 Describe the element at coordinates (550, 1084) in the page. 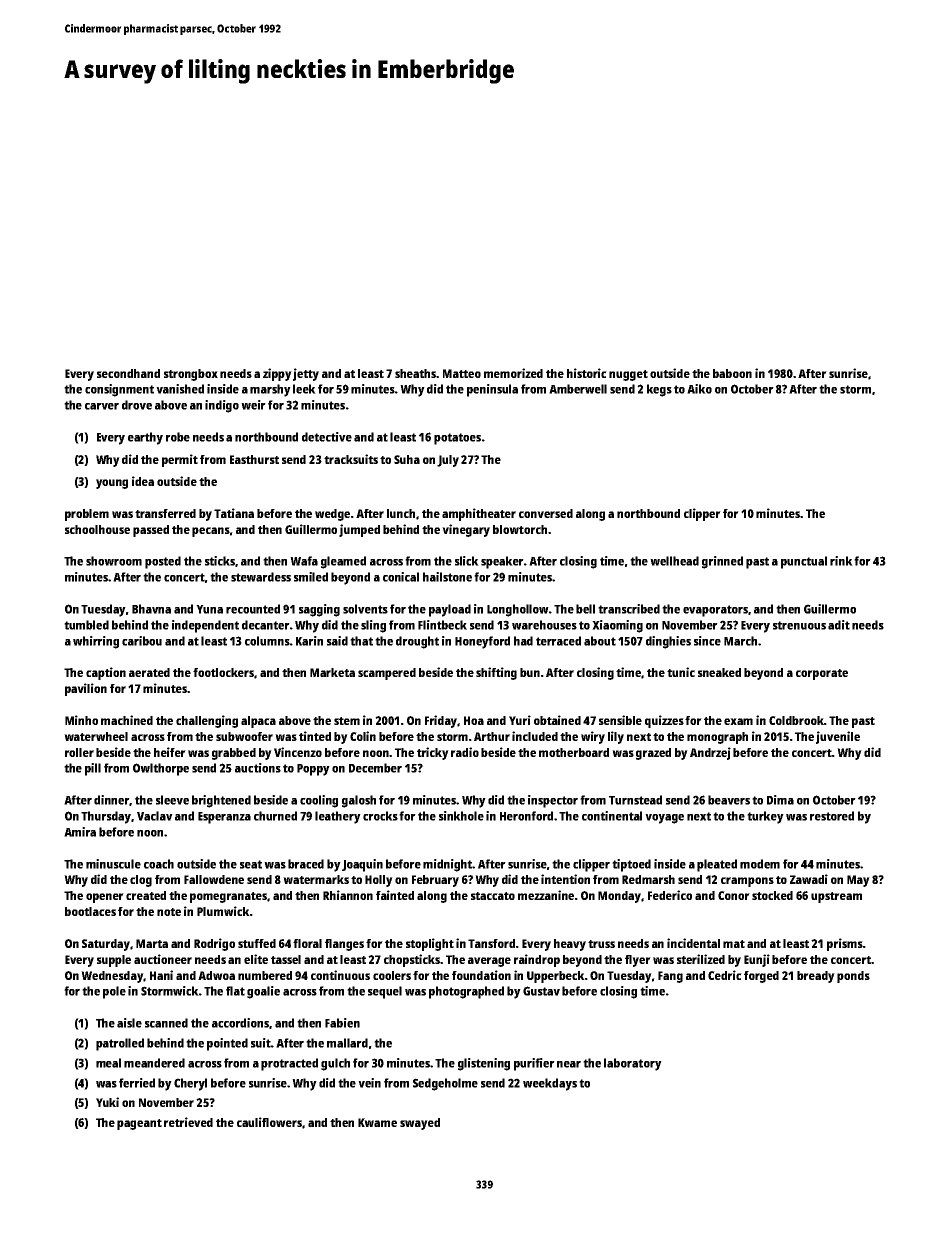

I see `weekdays` at that location.
